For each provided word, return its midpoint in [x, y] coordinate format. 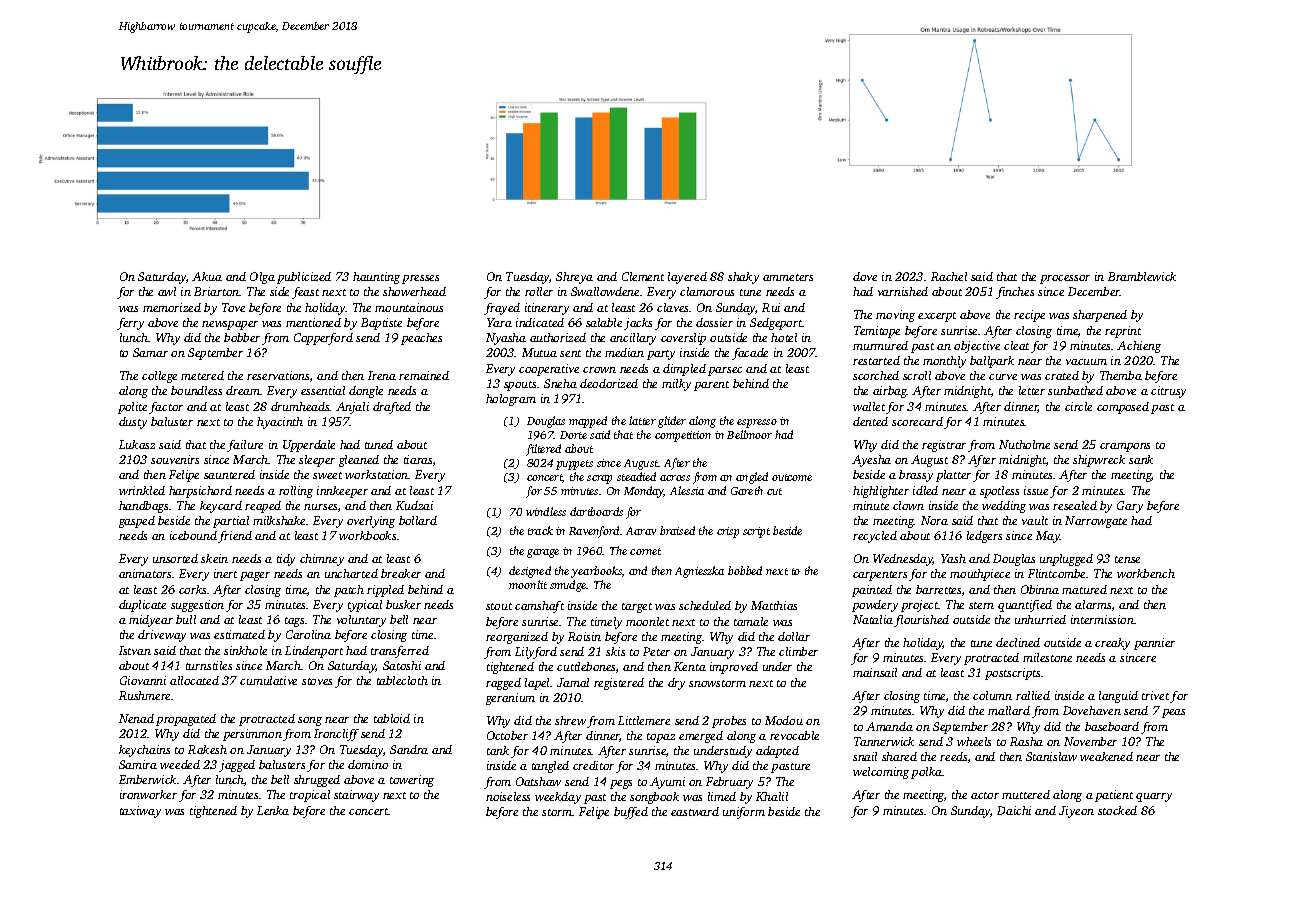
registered [619, 684]
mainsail [875, 672]
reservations [278, 375]
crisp [728, 532]
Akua [207, 276]
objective [977, 347]
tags [294, 622]
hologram [511, 400]
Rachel [949, 276]
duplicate [142, 606]
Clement [643, 276]
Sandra [409, 749]
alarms [1093, 604]
